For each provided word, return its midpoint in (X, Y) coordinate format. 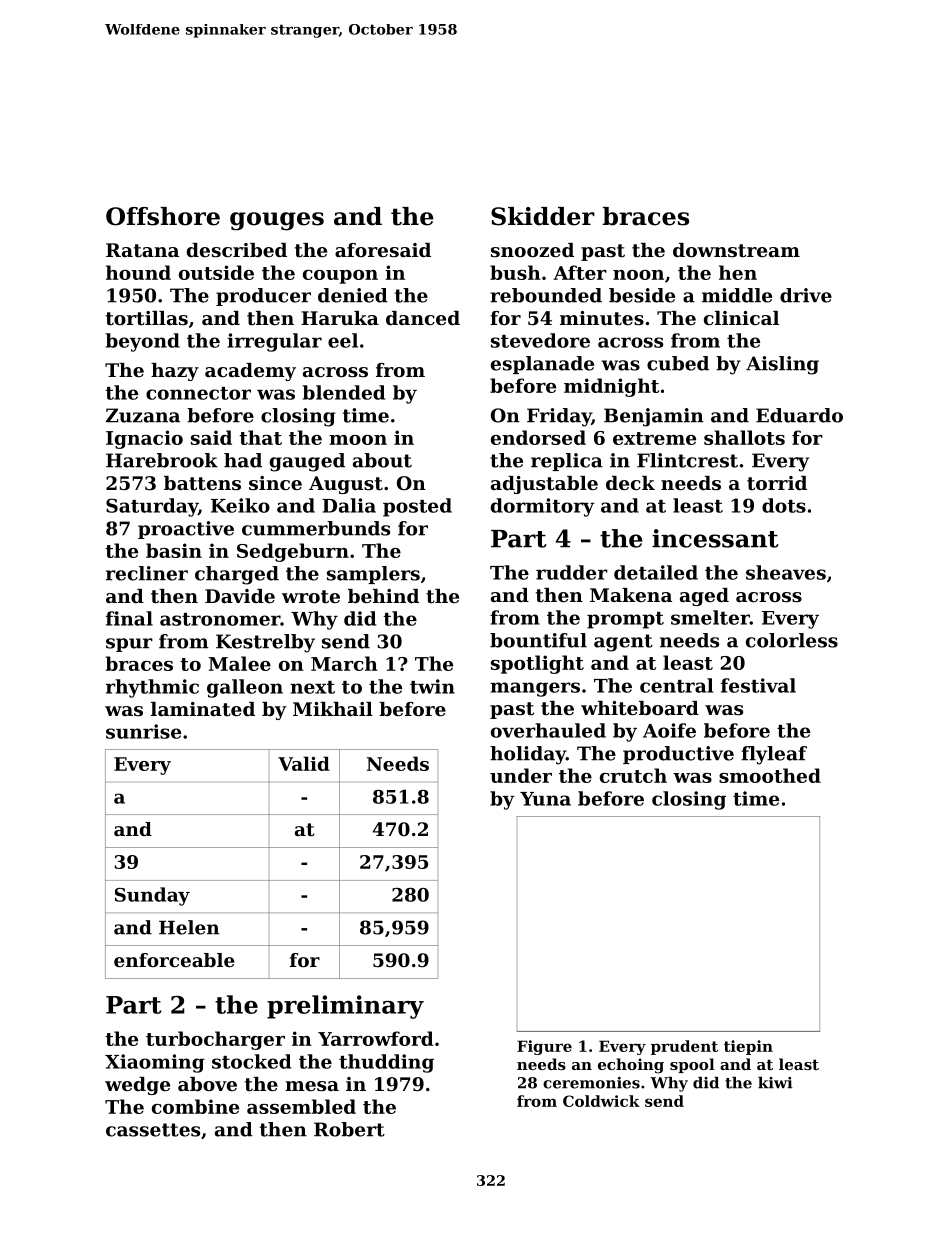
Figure (544, 1047)
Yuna (545, 799)
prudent (684, 1047)
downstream (736, 250)
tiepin (748, 1047)
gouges (277, 221)
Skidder (543, 216)
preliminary (345, 1007)
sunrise (143, 731)
